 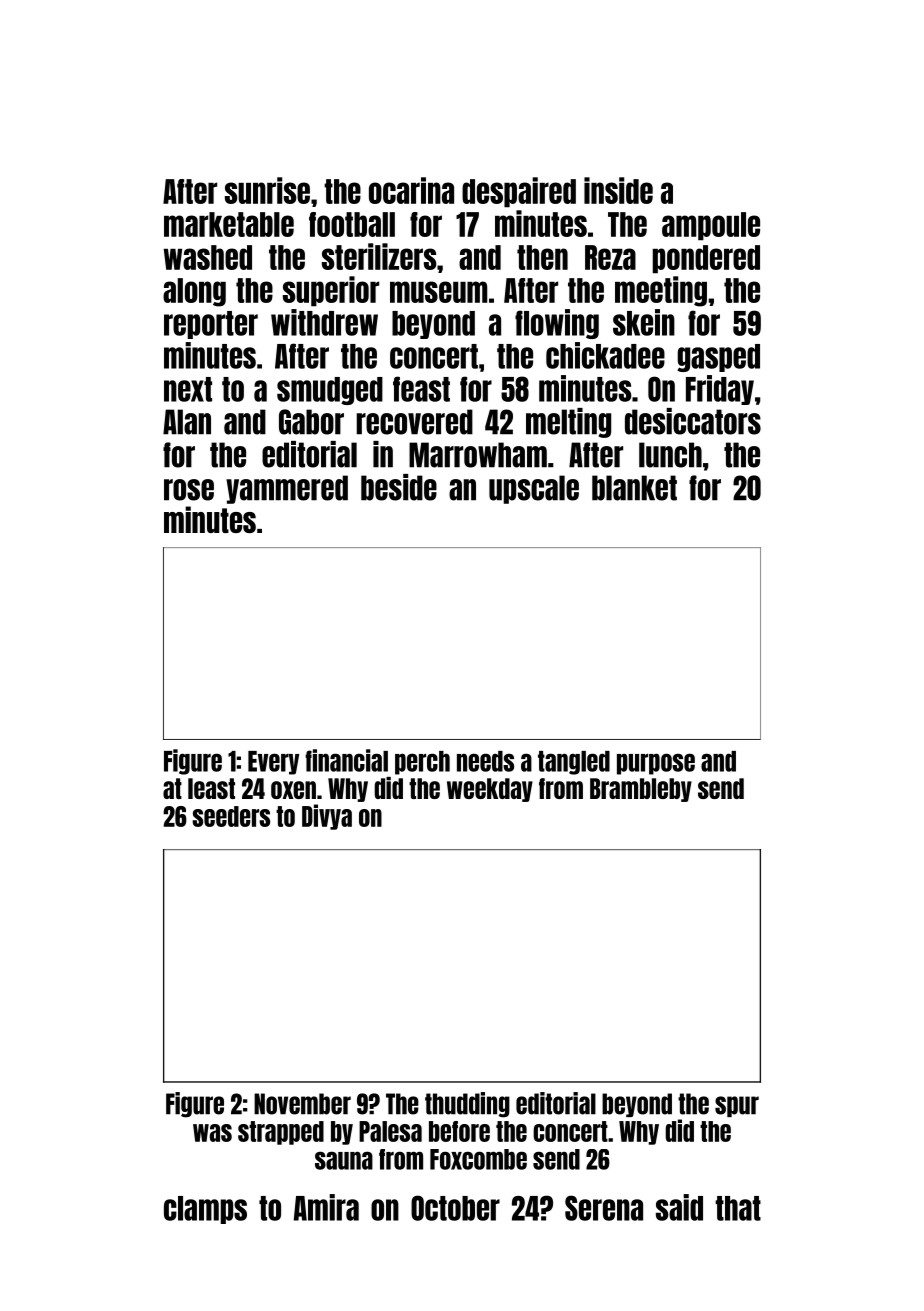 I want to click on thudding, so click(x=467, y=1105).
